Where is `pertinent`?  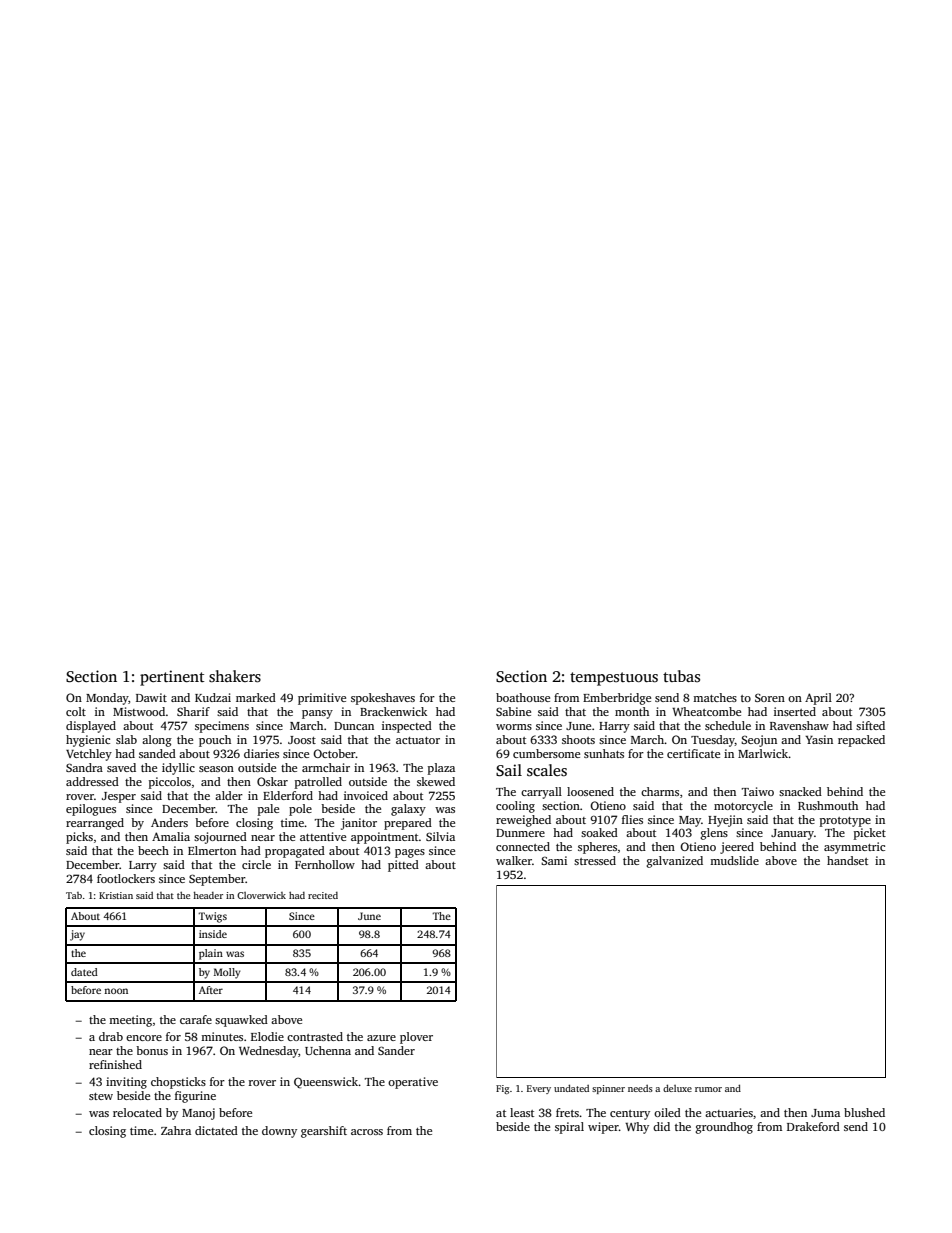 pertinent is located at coordinates (172, 678).
